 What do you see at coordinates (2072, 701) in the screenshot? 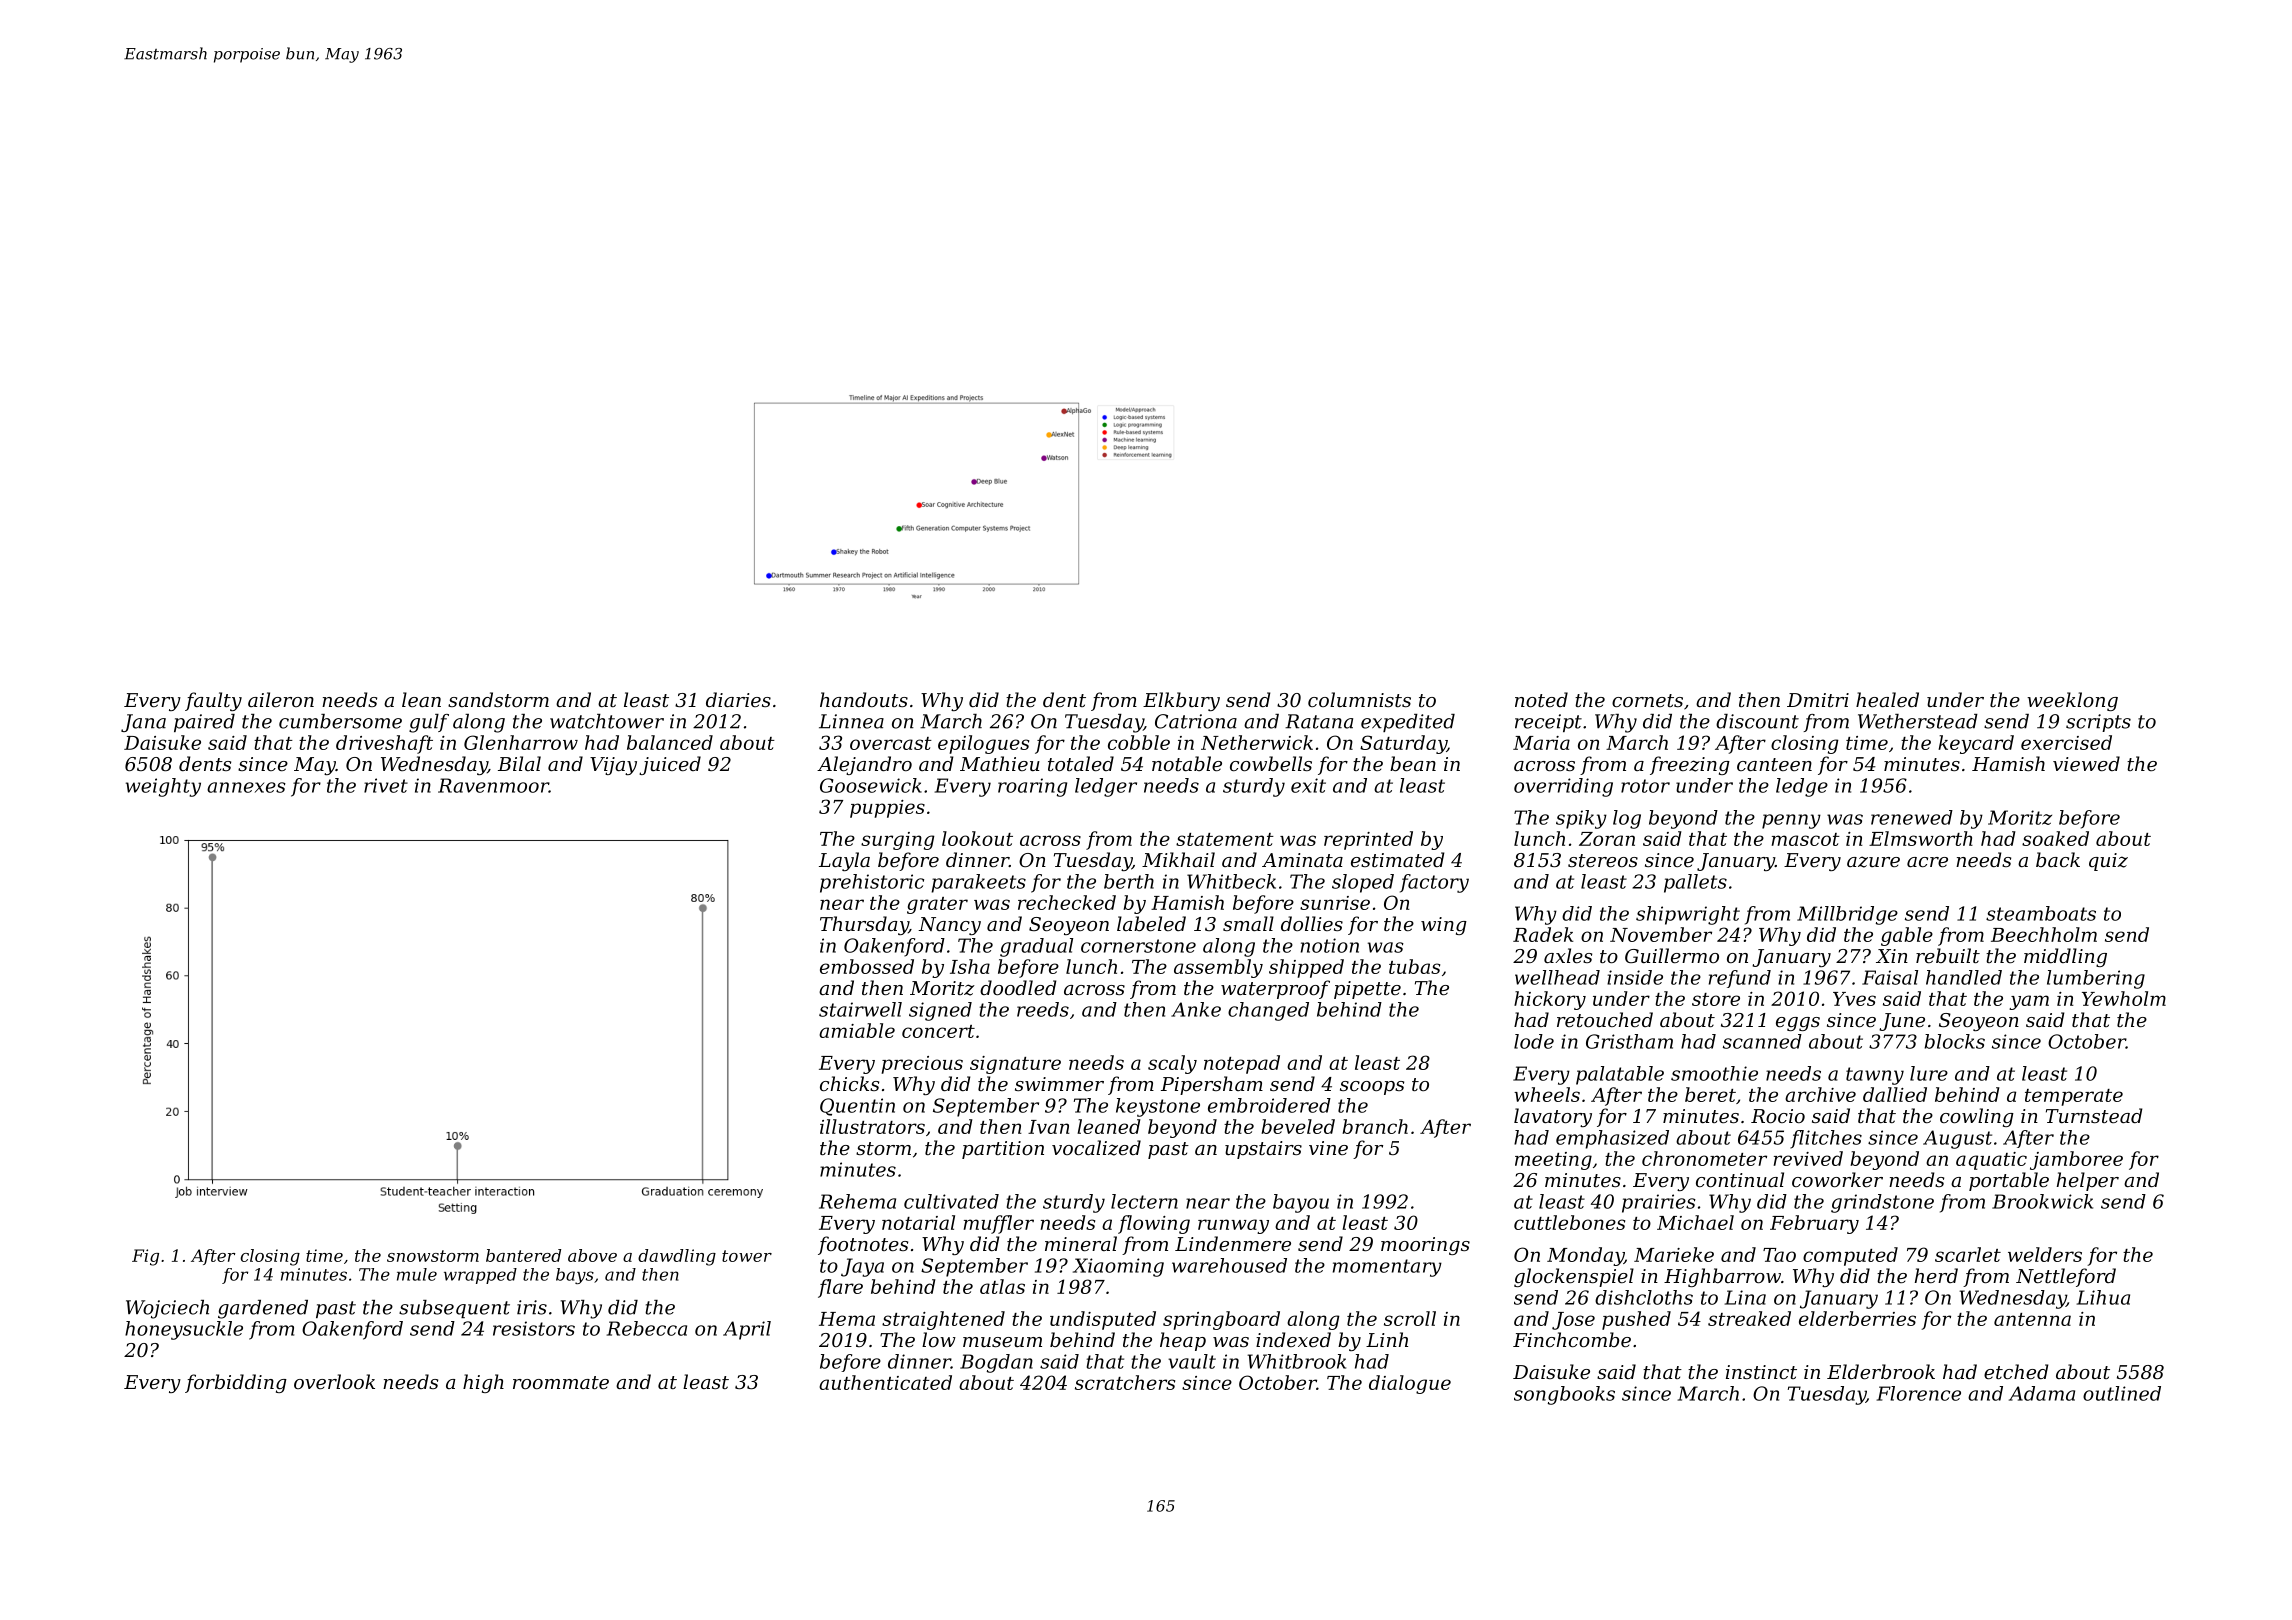
I see `weeklong` at bounding box center [2072, 701].
